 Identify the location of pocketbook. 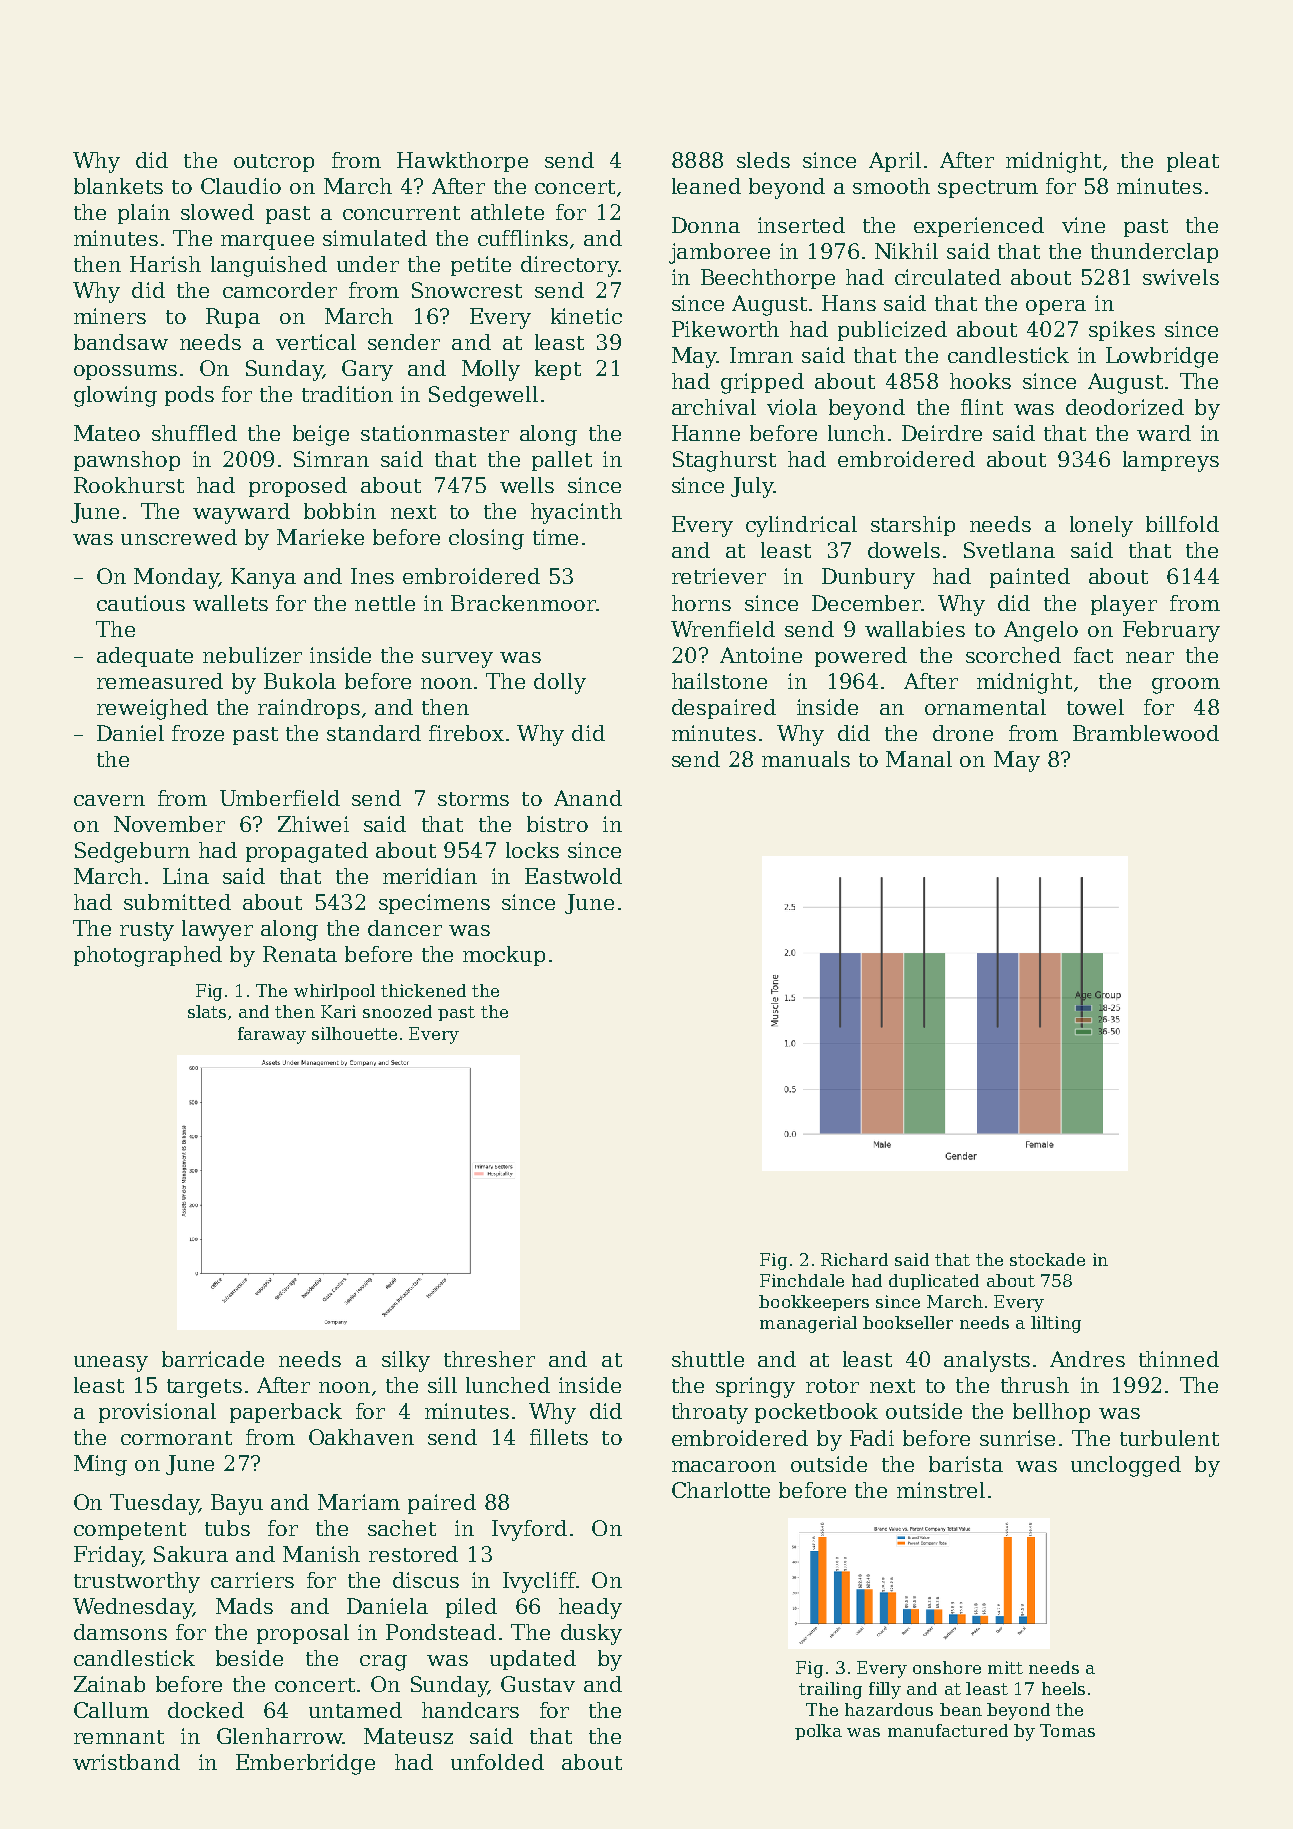
(816, 1413).
